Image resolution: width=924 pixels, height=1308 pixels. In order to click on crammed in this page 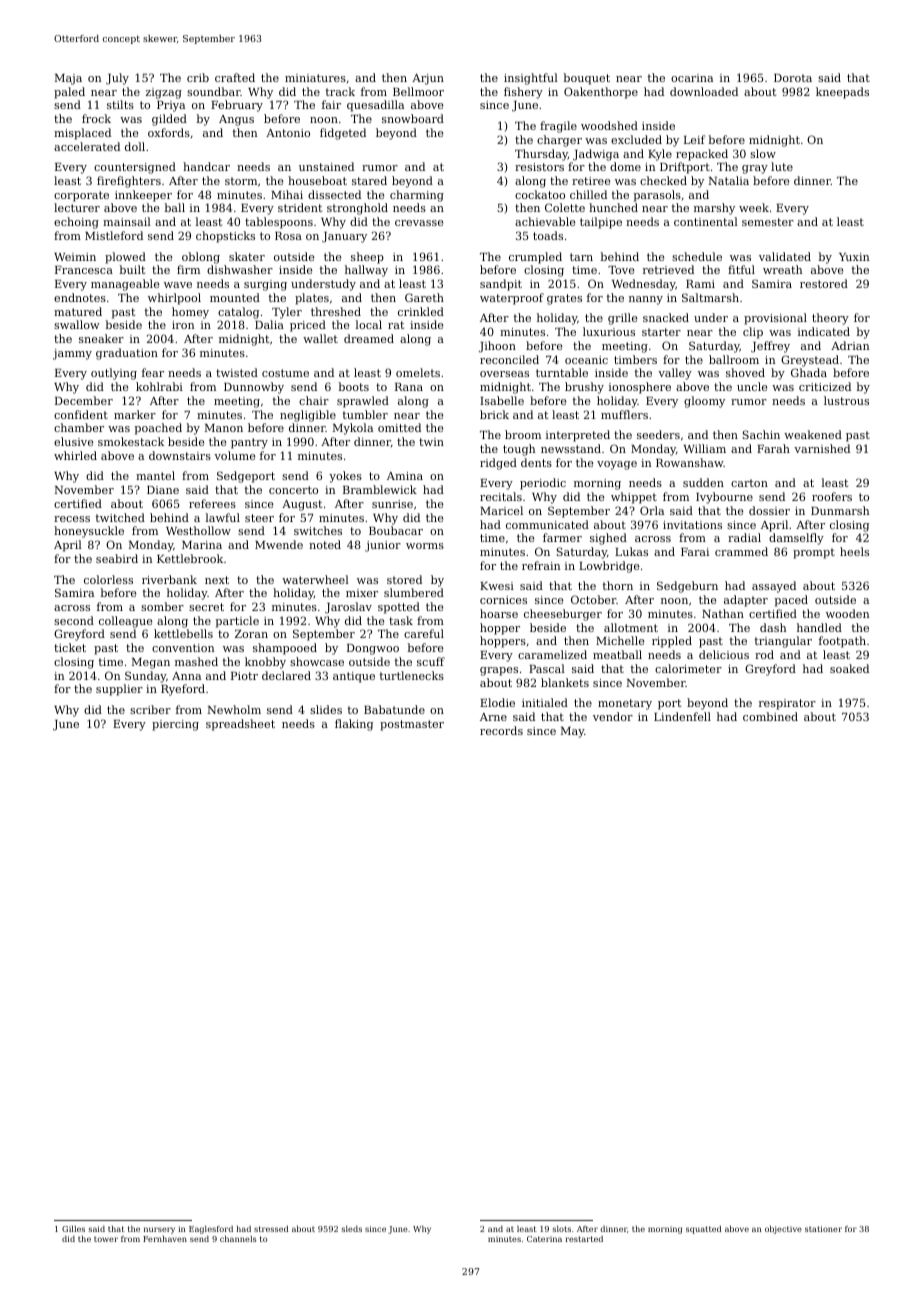, I will do `click(741, 551)`.
